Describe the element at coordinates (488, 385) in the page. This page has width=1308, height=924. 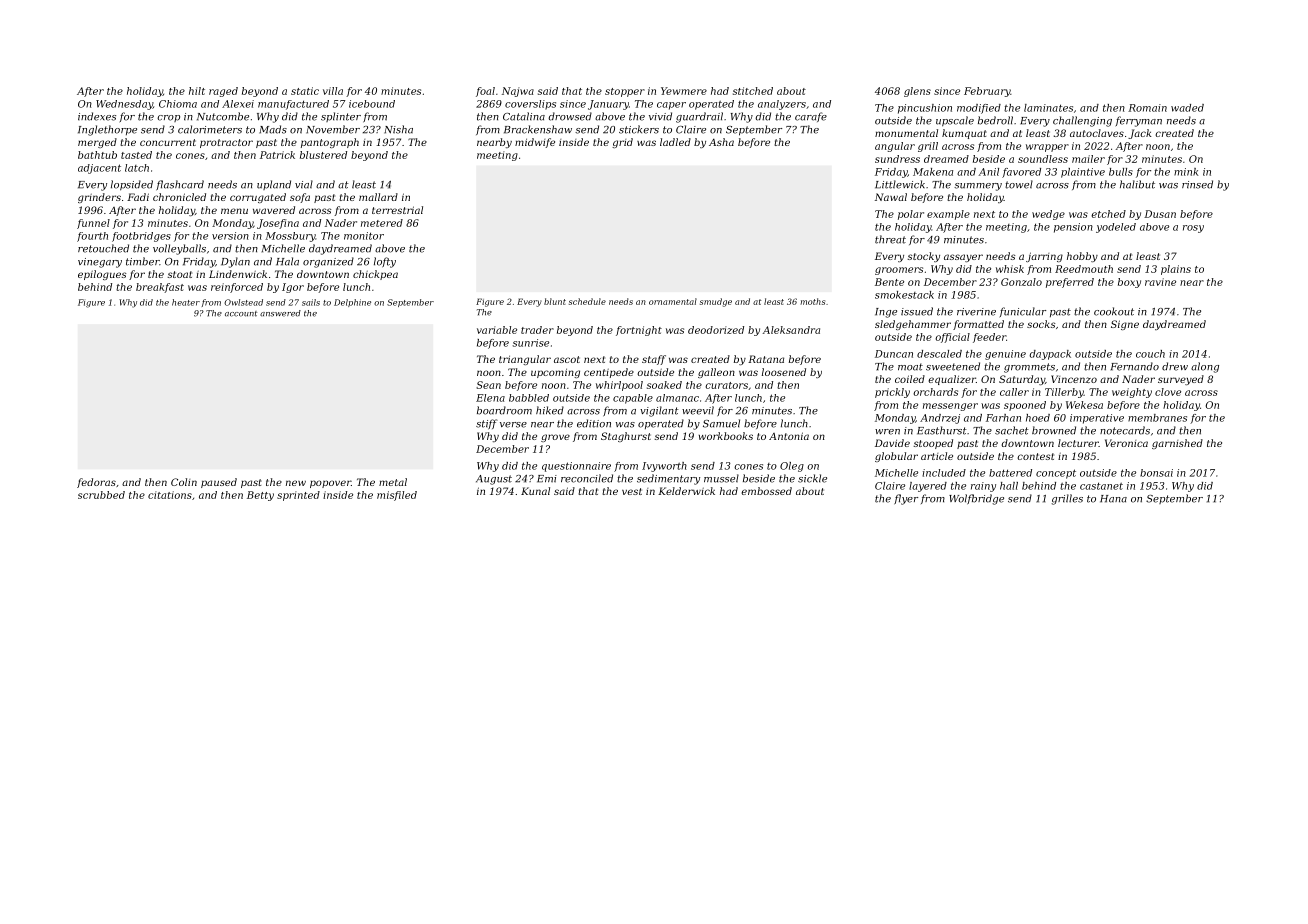
I see `Sean` at that location.
